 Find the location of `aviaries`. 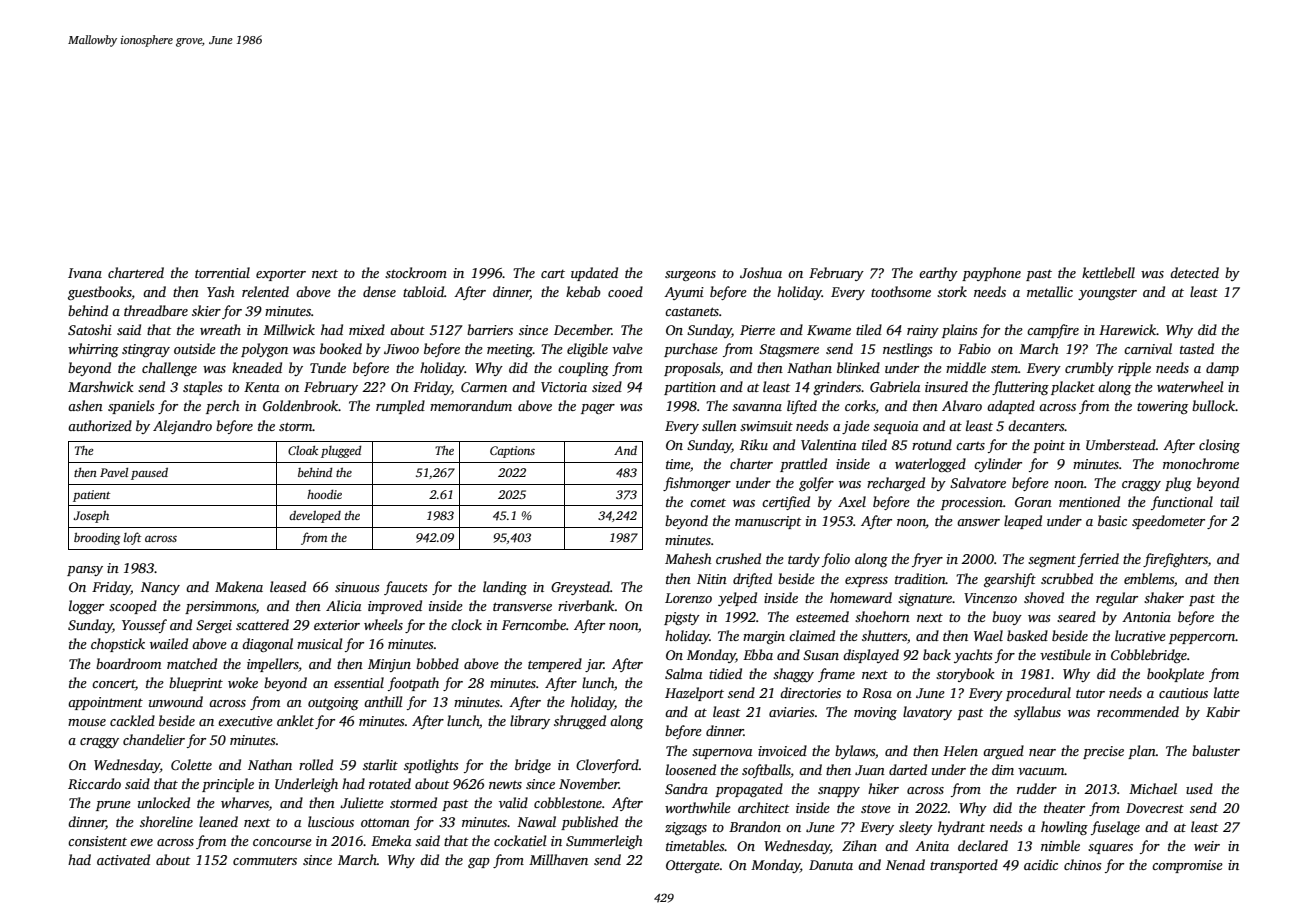

aviaries is located at coordinates (792, 712).
